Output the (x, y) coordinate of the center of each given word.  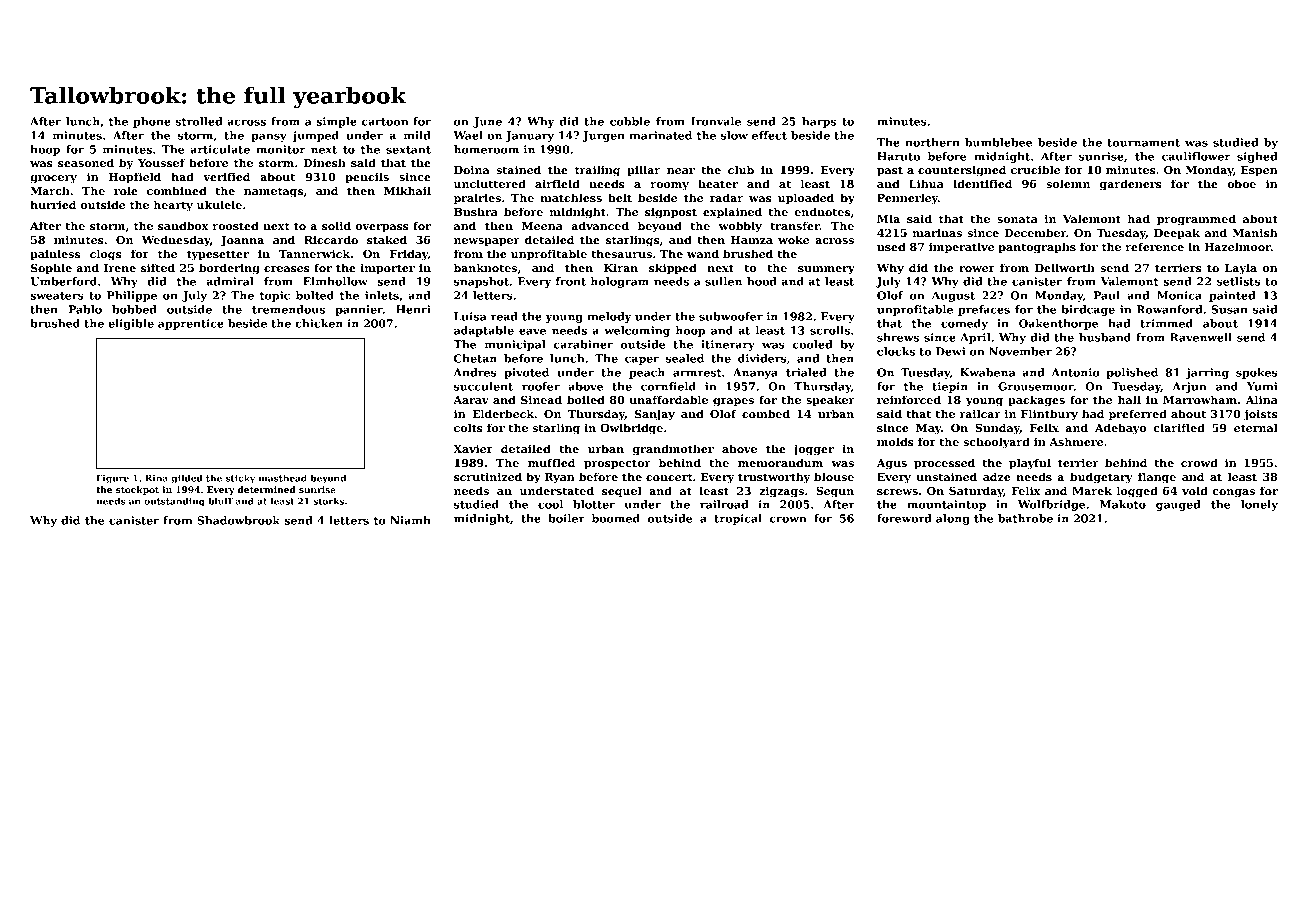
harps (819, 122)
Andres (474, 372)
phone (152, 122)
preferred (1138, 414)
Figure (113, 479)
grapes (733, 402)
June (487, 122)
